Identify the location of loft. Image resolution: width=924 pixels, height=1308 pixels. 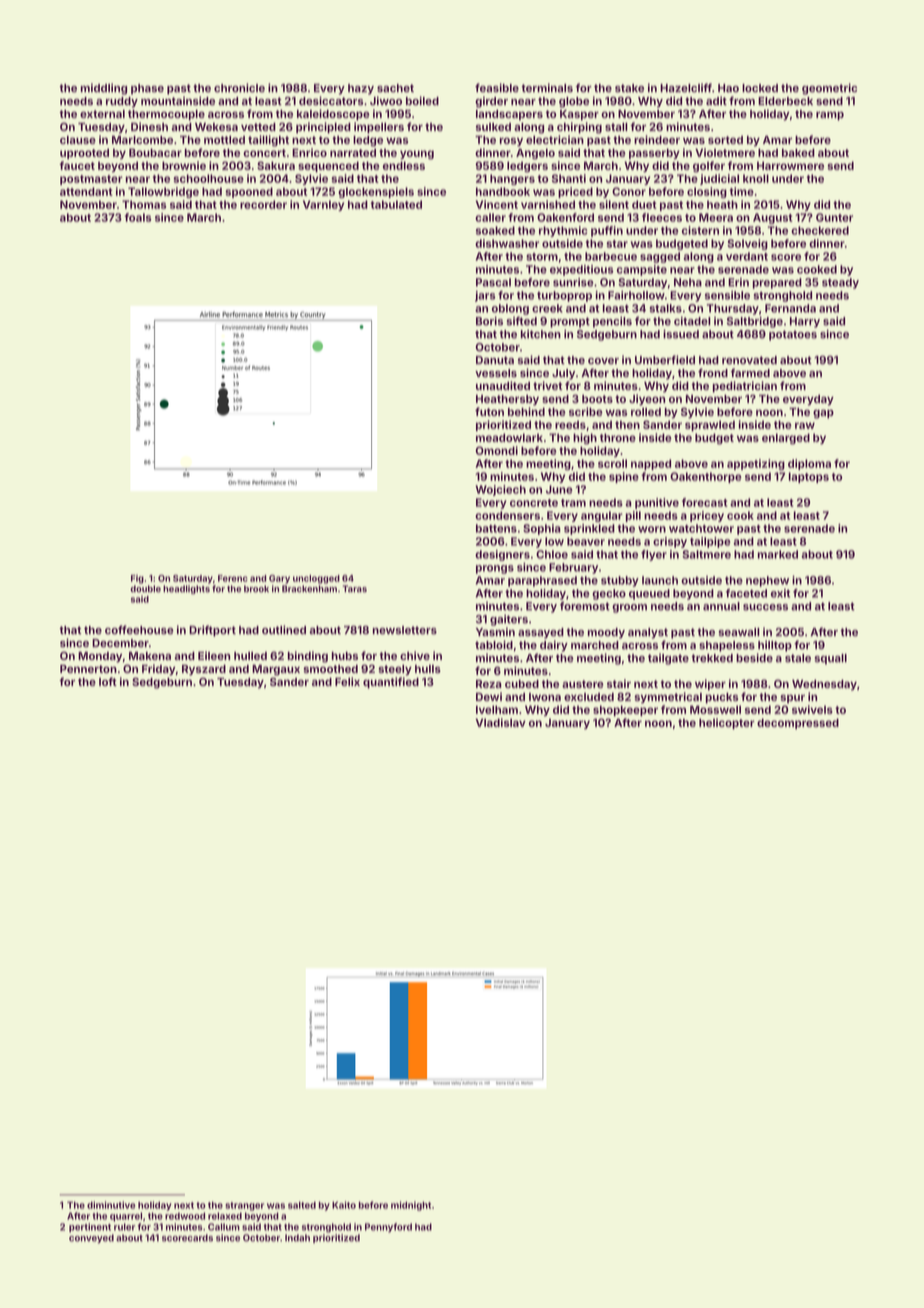
(108, 681).
